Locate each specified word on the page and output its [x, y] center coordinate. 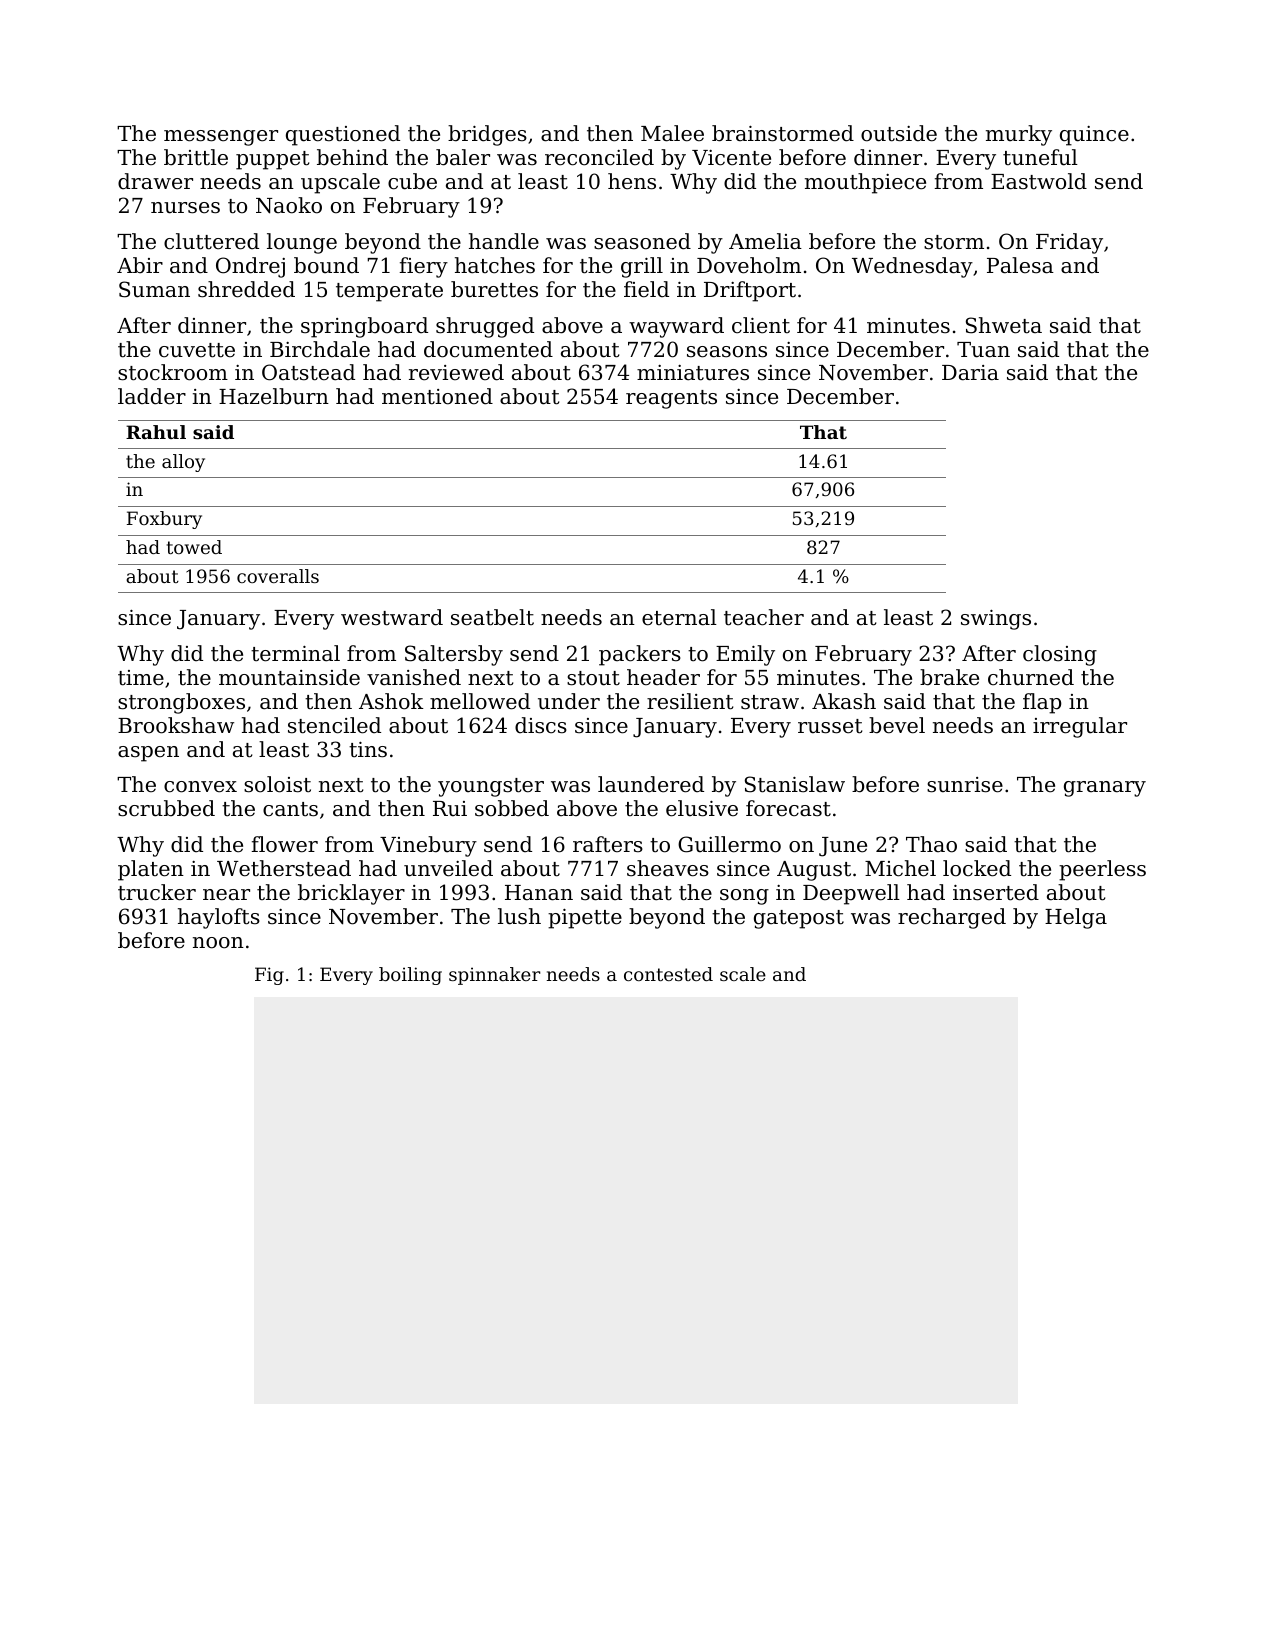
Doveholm [749, 265]
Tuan [983, 350]
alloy [183, 463]
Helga [1076, 918]
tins [368, 750]
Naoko [289, 205]
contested [668, 974]
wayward [676, 327]
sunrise [965, 785]
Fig [269, 976]
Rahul [156, 432]
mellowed [480, 701]
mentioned [437, 396]
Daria [970, 373]
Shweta [1004, 325]
